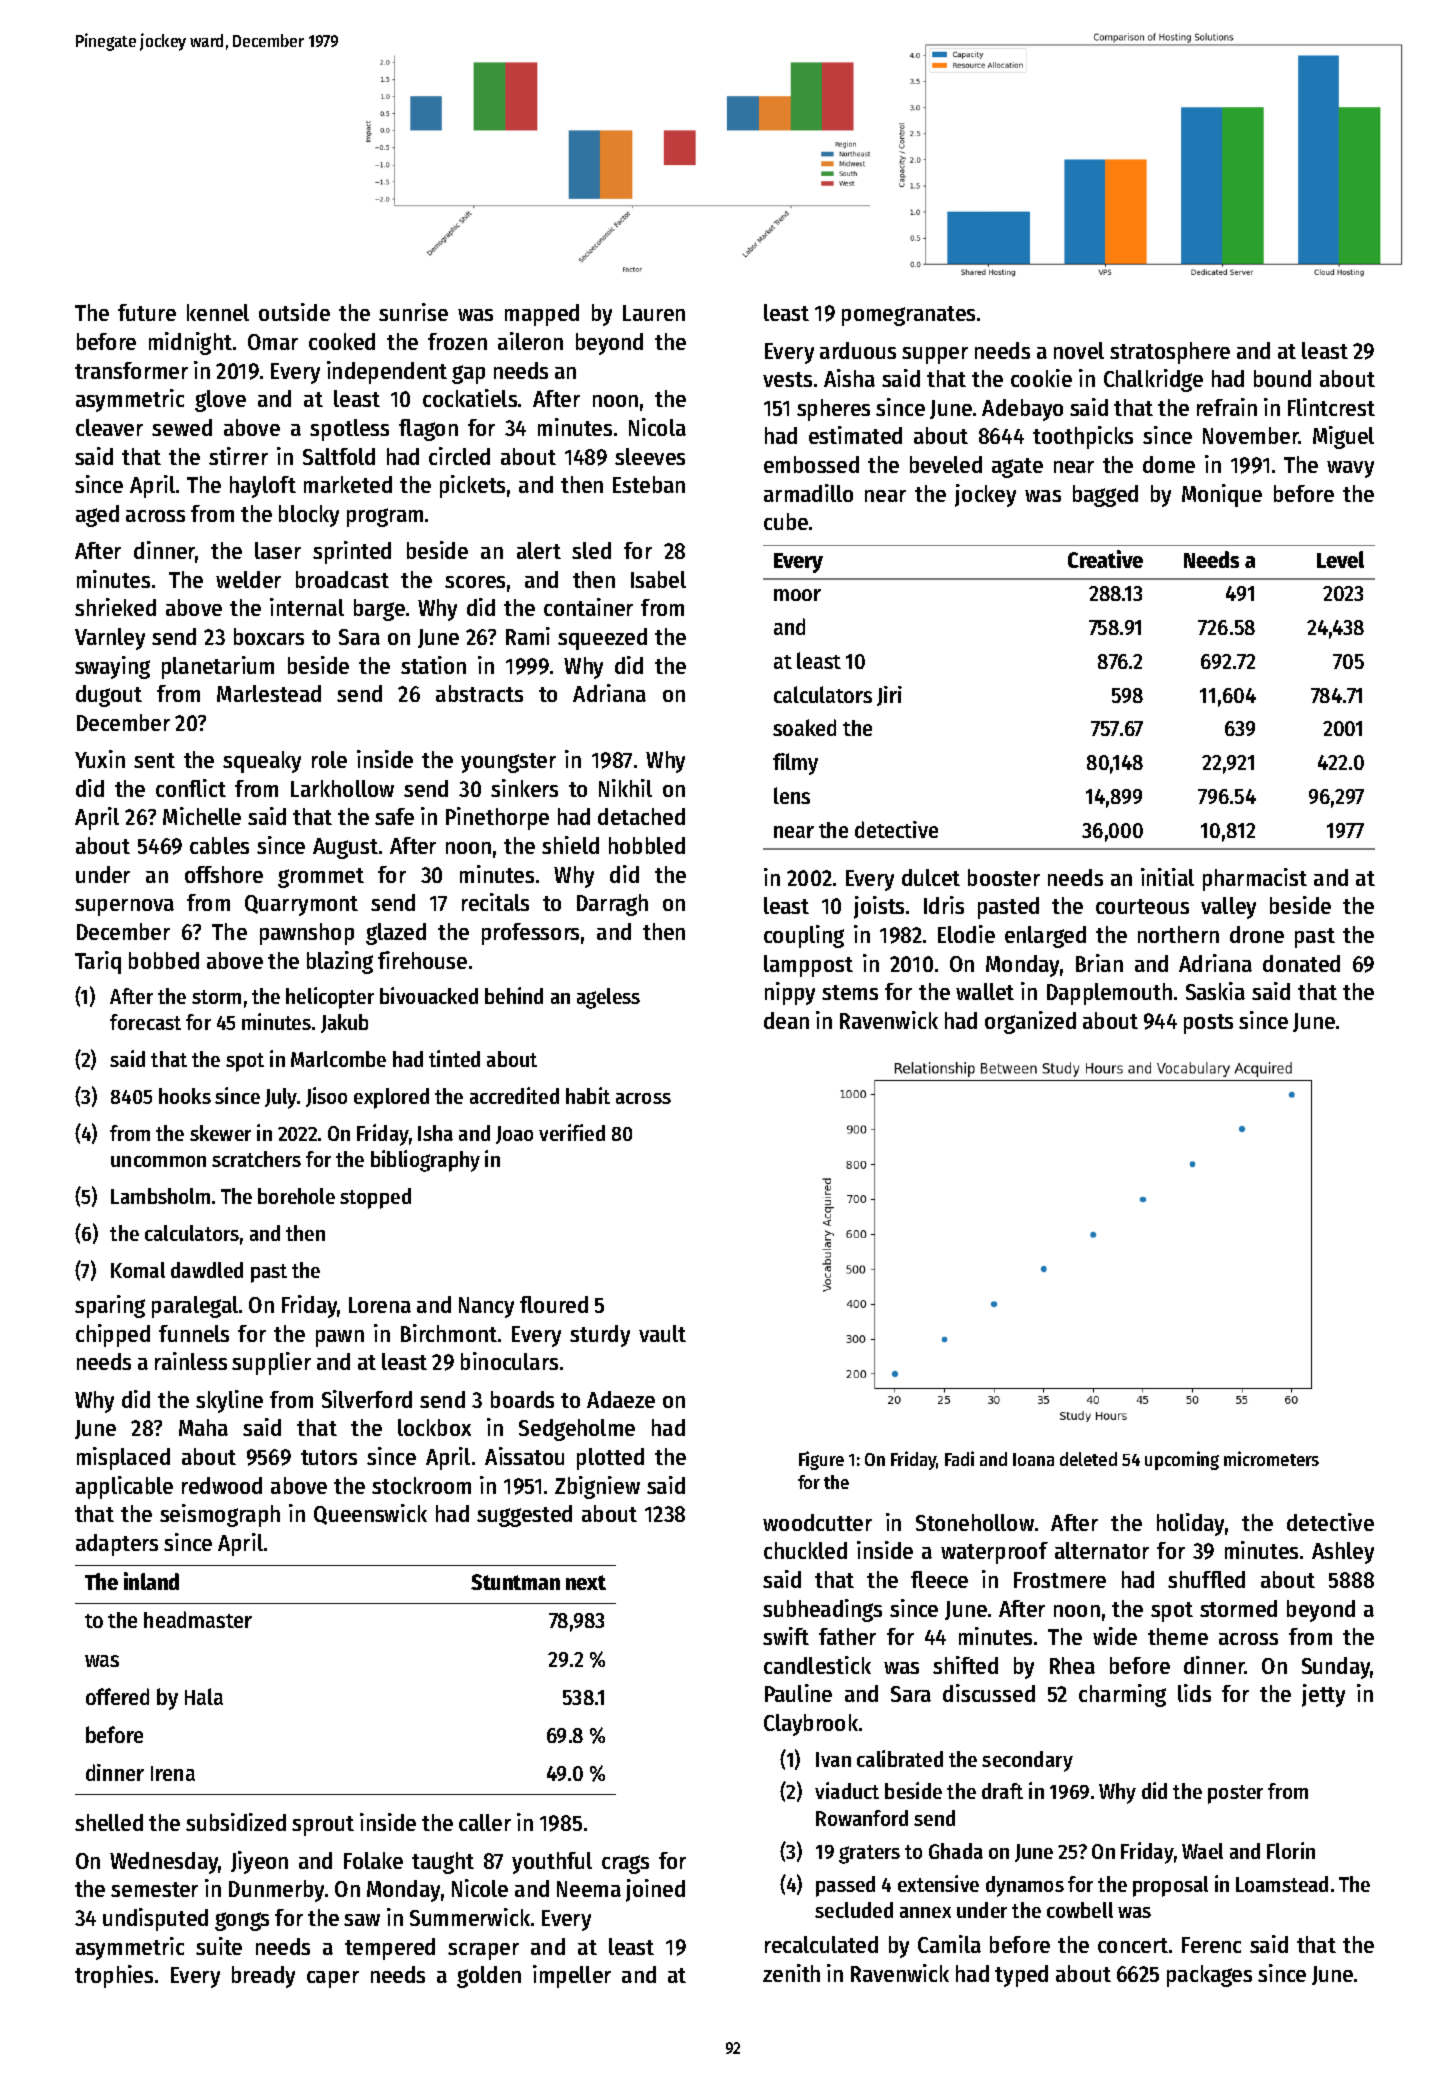  Describe the element at coordinates (522, 1399) in the image. I see `boards` at that location.
